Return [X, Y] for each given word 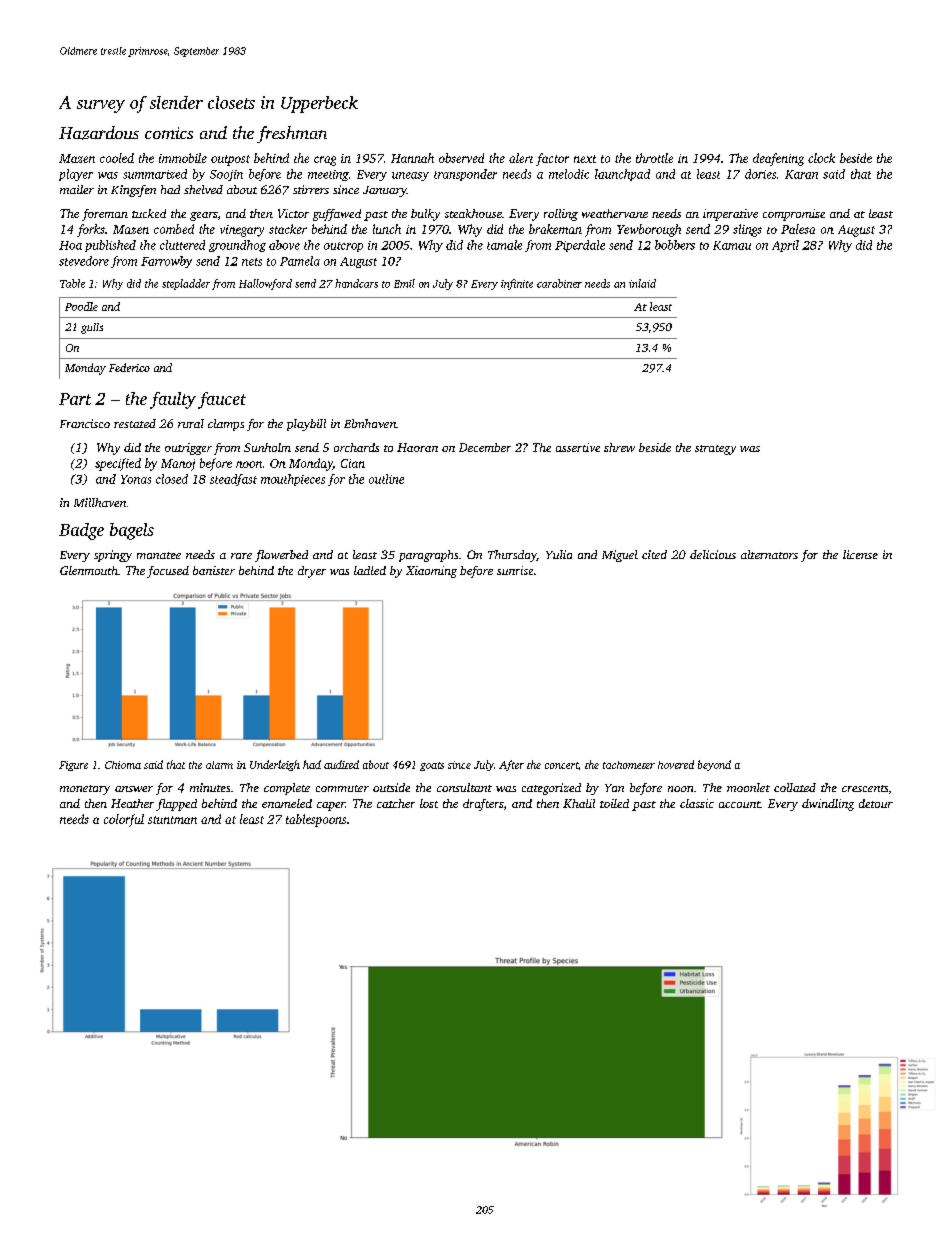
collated [795, 787]
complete [287, 789]
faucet [222, 400]
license [860, 554]
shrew [619, 447]
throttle [654, 158]
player [76, 175]
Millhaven [100, 502]
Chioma [123, 765]
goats [432, 766]
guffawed [337, 215]
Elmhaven [370, 423]
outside [391, 787]
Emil [404, 283]
